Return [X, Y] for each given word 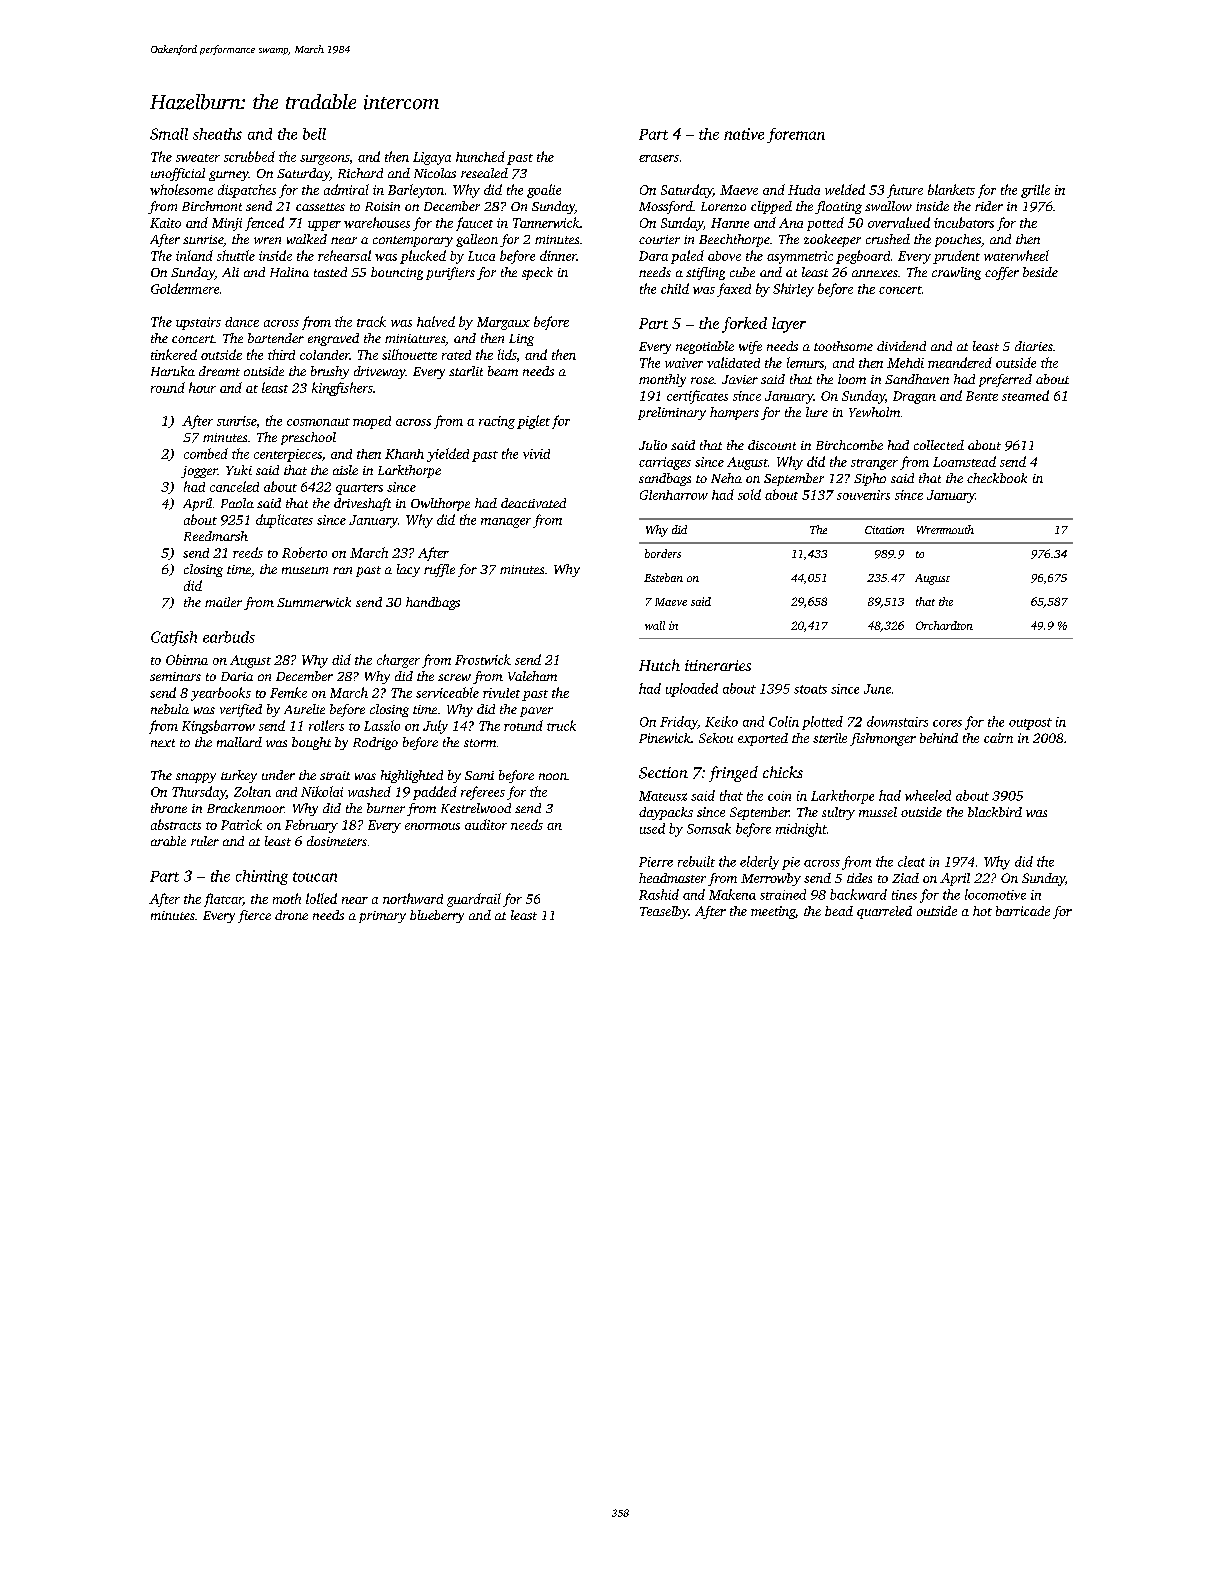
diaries [1034, 346]
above [724, 256]
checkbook [997, 478]
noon [553, 776]
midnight [801, 830]
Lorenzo [723, 206]
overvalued [899, 222]
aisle [345, 470]
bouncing [397, 273]
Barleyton [416, 191]
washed [369, 791]
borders [663, 553]
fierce [254, 916]
